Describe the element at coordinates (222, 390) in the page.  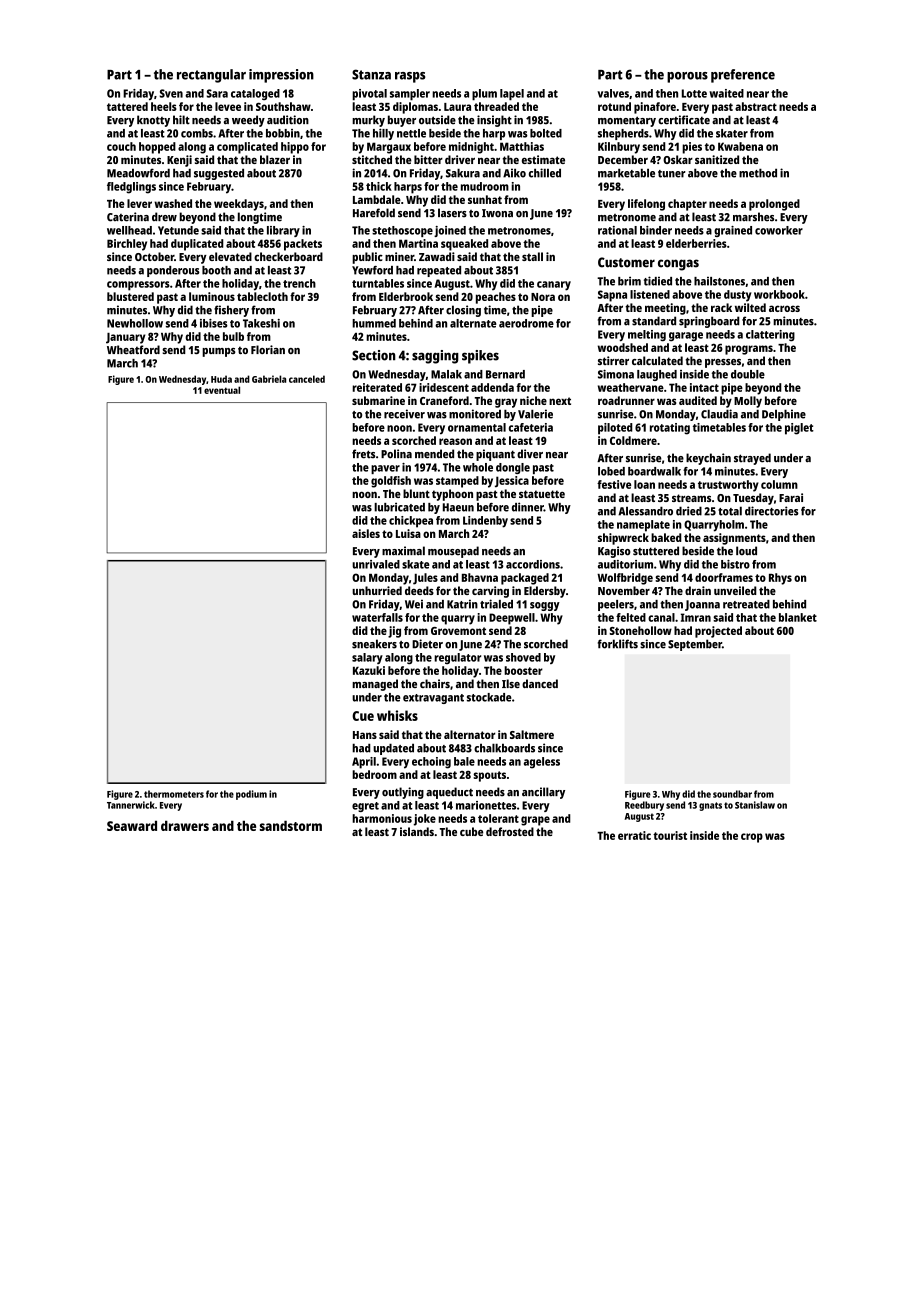
I see `eventual` at that location.
